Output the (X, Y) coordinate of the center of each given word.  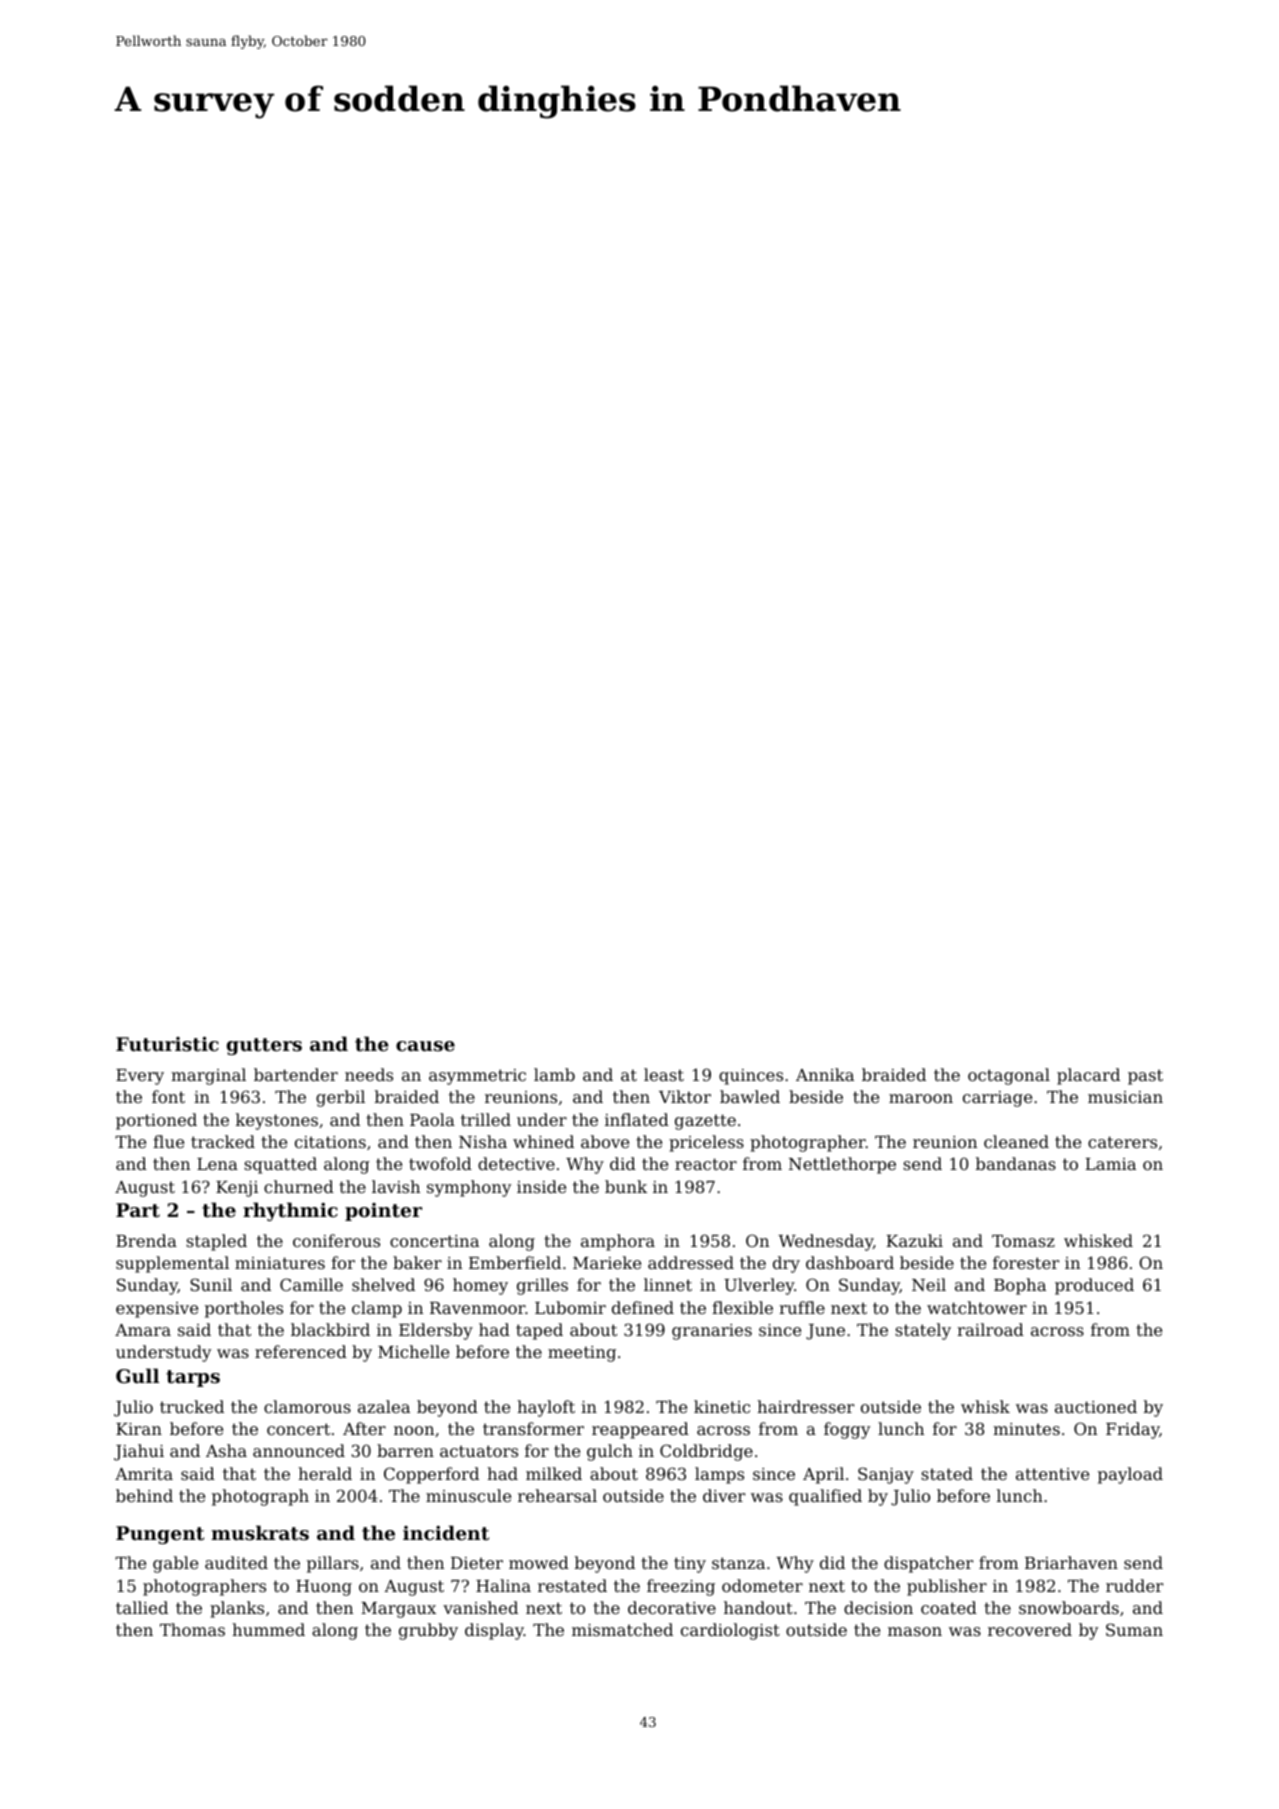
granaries (712, 1332)
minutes (1026, 1429)
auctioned (1096, 1406)
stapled (216, 1242)
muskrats (260, 1533)
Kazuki (914, 1240)
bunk (626, 1186)
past (1145, 1077)
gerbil (340, 1098)
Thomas (192, 1629)
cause (425, 1046)
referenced (301, 1351)
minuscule (468, 1495)
